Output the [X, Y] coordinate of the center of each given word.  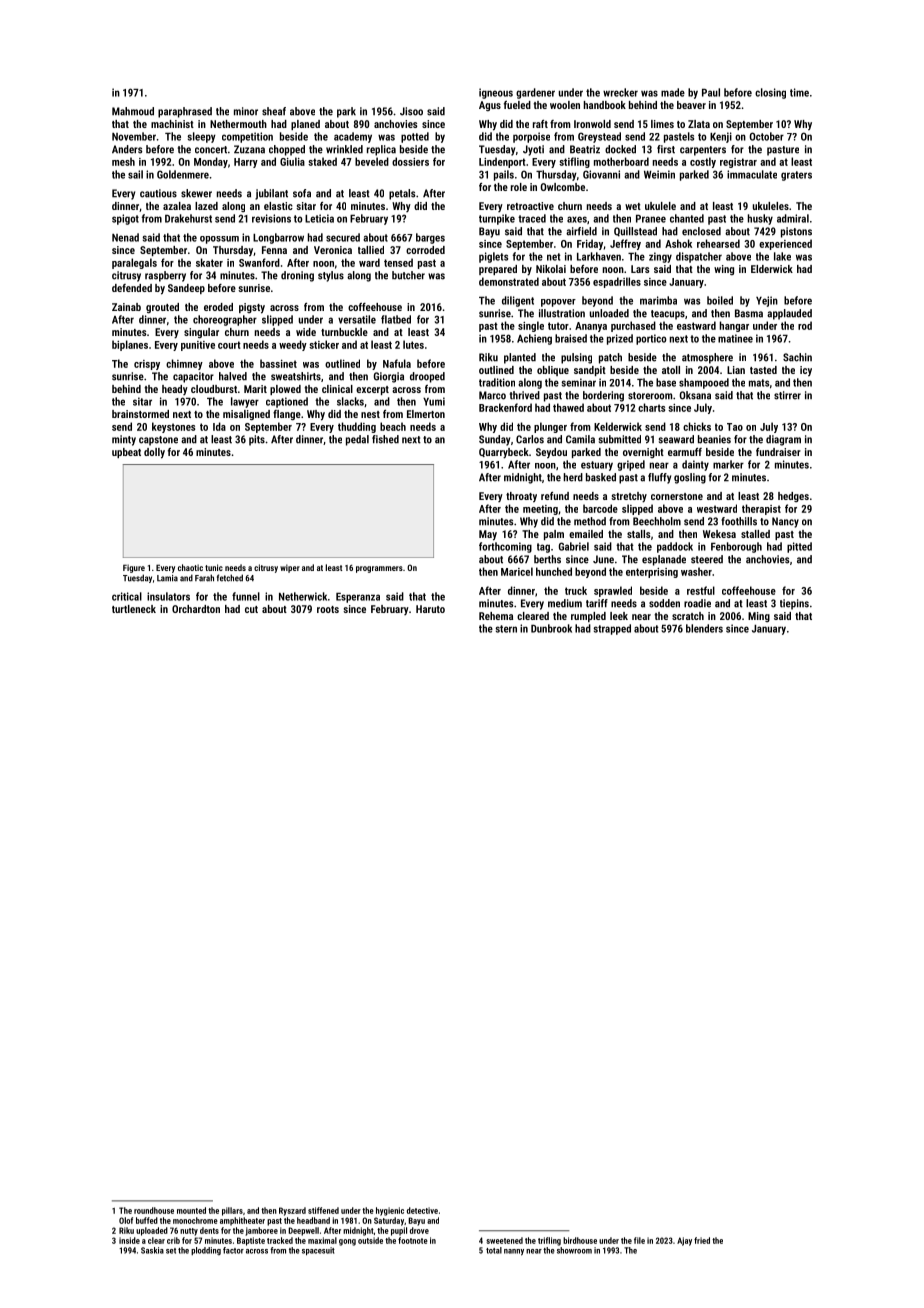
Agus [490, 106]
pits [257, 440]
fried [702, 1240]
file [639, 1240]
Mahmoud [133, 111]
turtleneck [134, 609]
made [673, 92]
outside [370, 1240]
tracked [280, 1240]
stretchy [629, 497]
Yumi [434, 401]
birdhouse [580, 1240]
